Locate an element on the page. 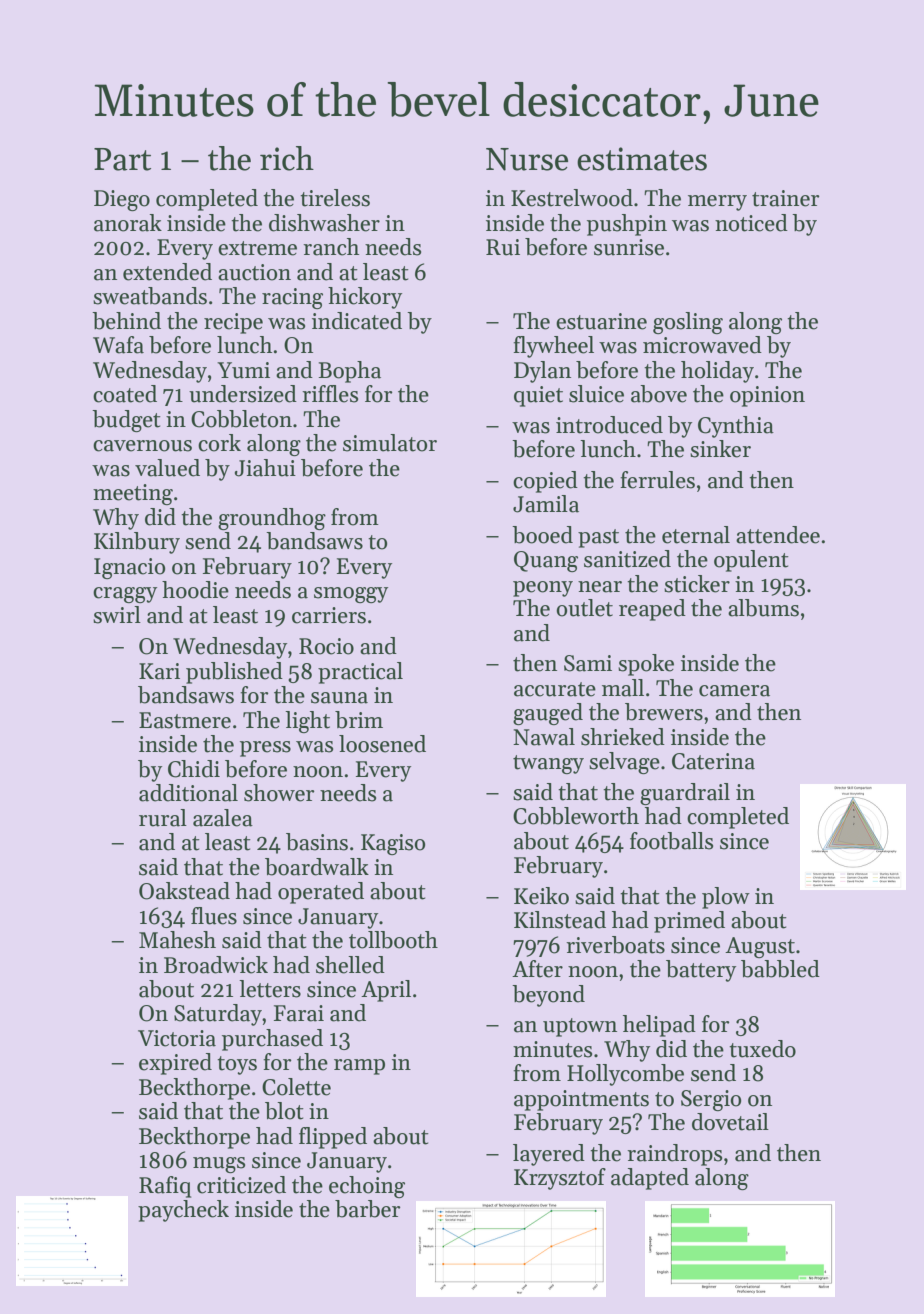 The height and width of the image is (1314, 924). Kari is located at coordinates (159, 671).
